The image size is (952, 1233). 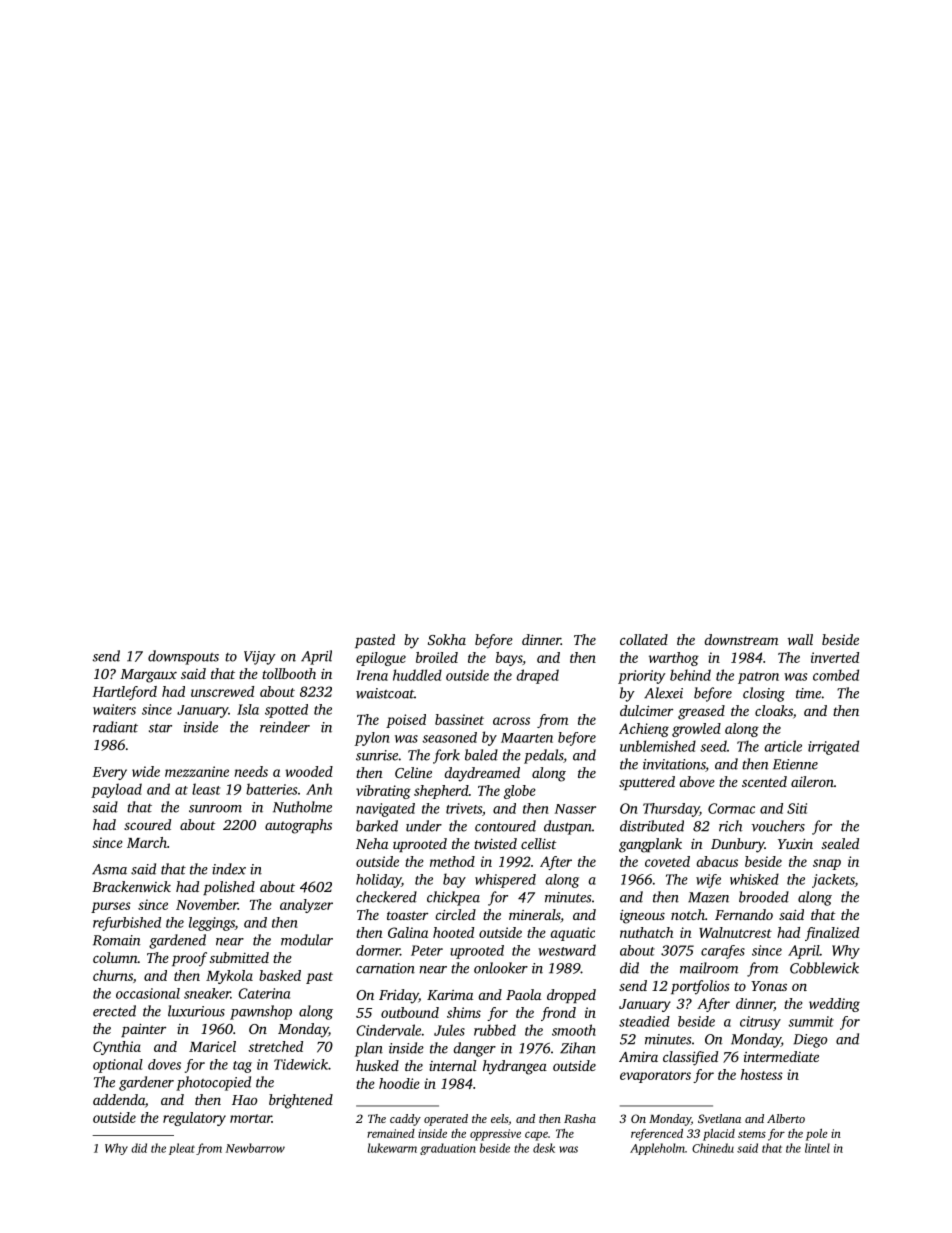 I want to click on March, so click(x=147, y=842).
